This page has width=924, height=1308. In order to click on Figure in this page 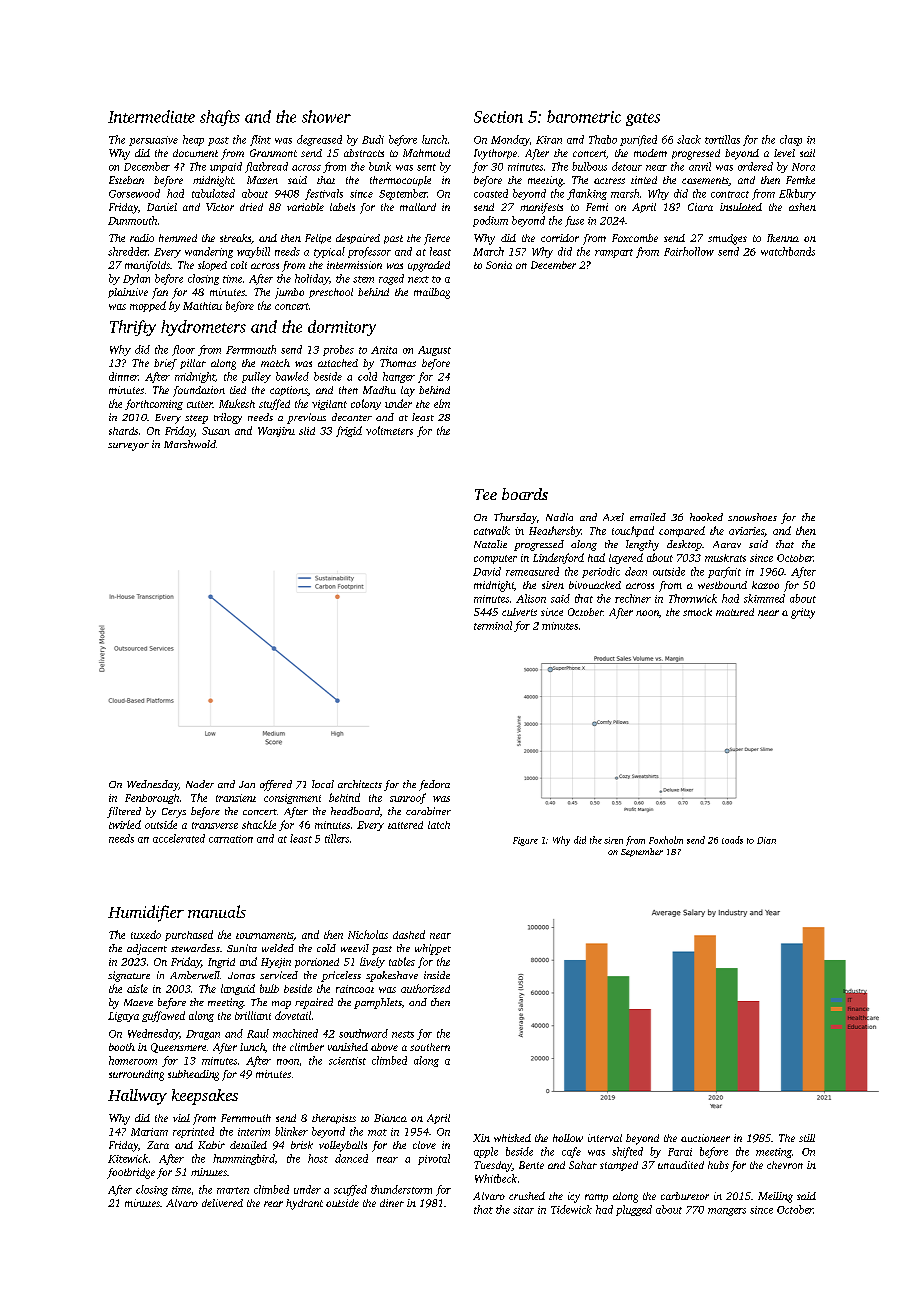, I will do `click(525, 841)`.
